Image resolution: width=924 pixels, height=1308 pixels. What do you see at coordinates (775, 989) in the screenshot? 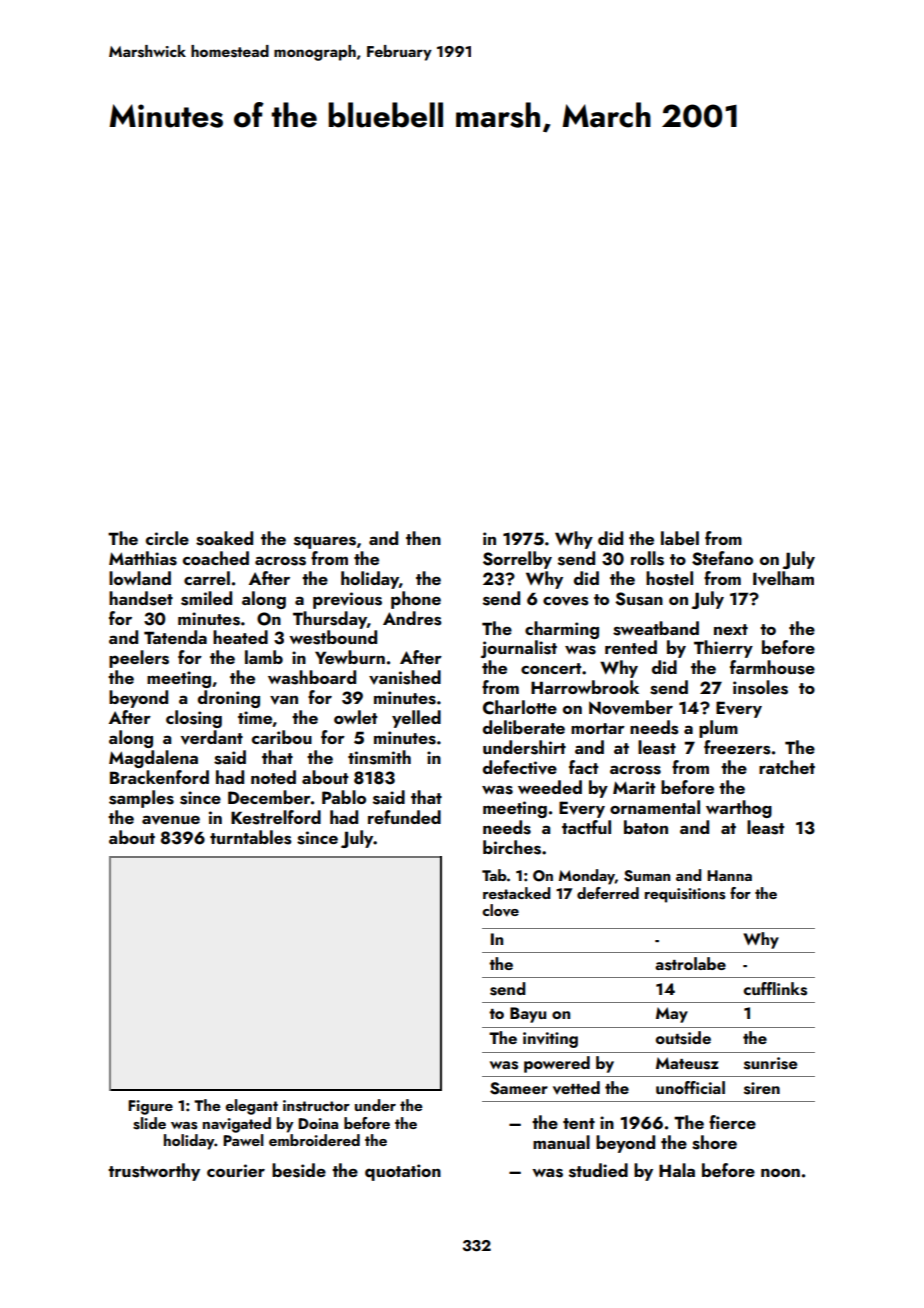
I see `cufflinks` at bounding box center [775, 989].
